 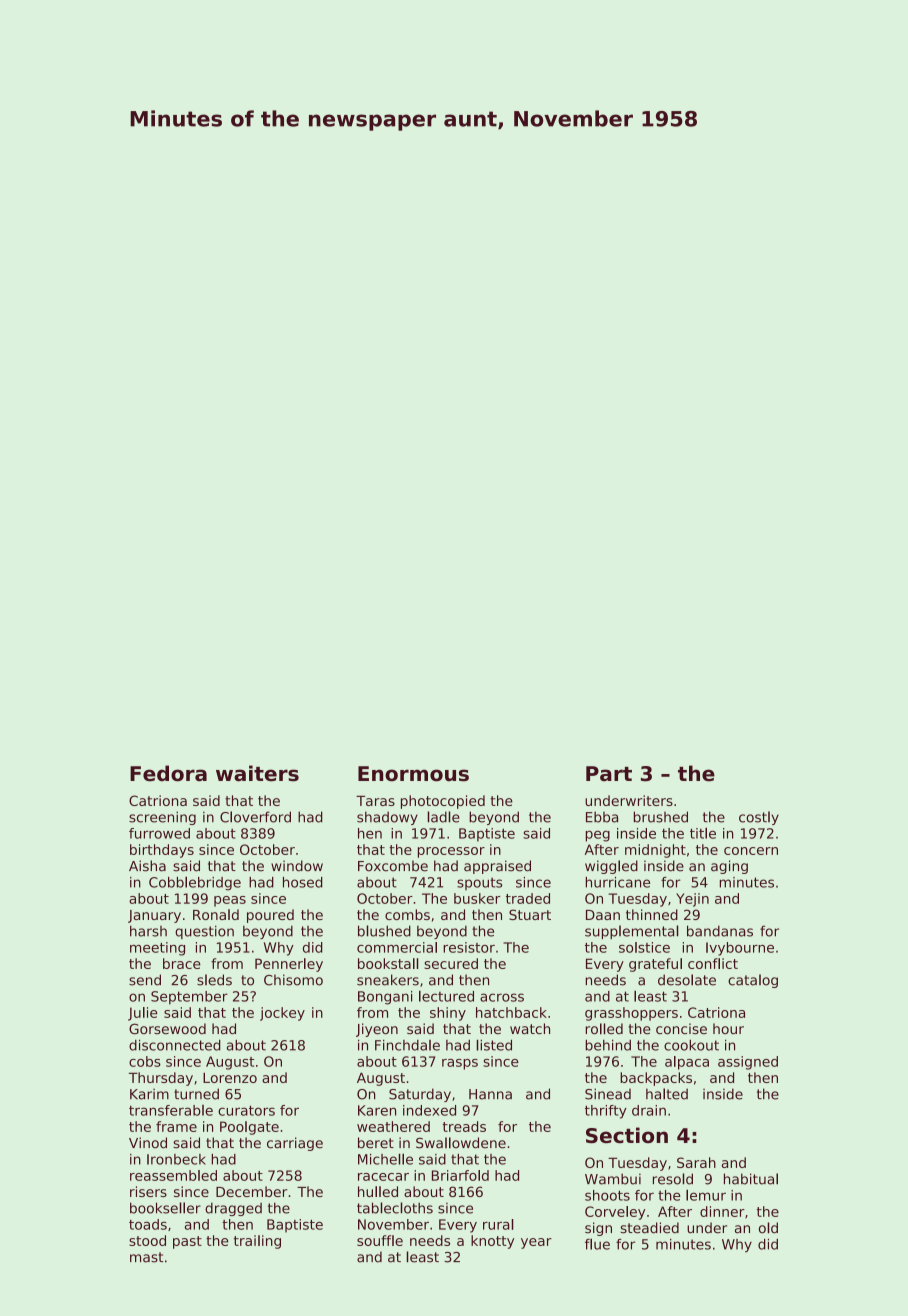 I want to click on jockey, so click(x=282, y=1014).
